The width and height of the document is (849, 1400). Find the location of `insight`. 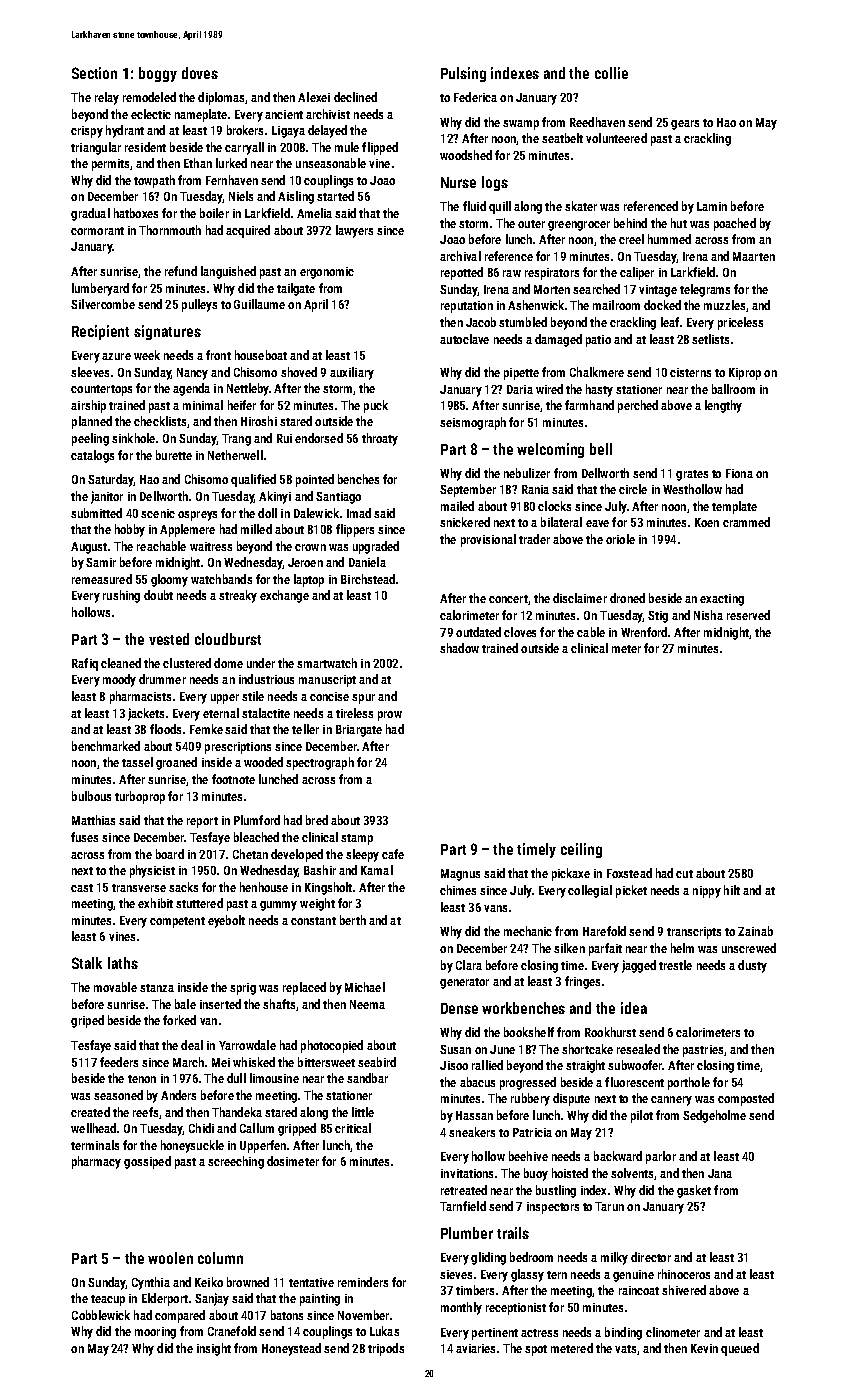

insight is located at coordinates (214, 1349).
